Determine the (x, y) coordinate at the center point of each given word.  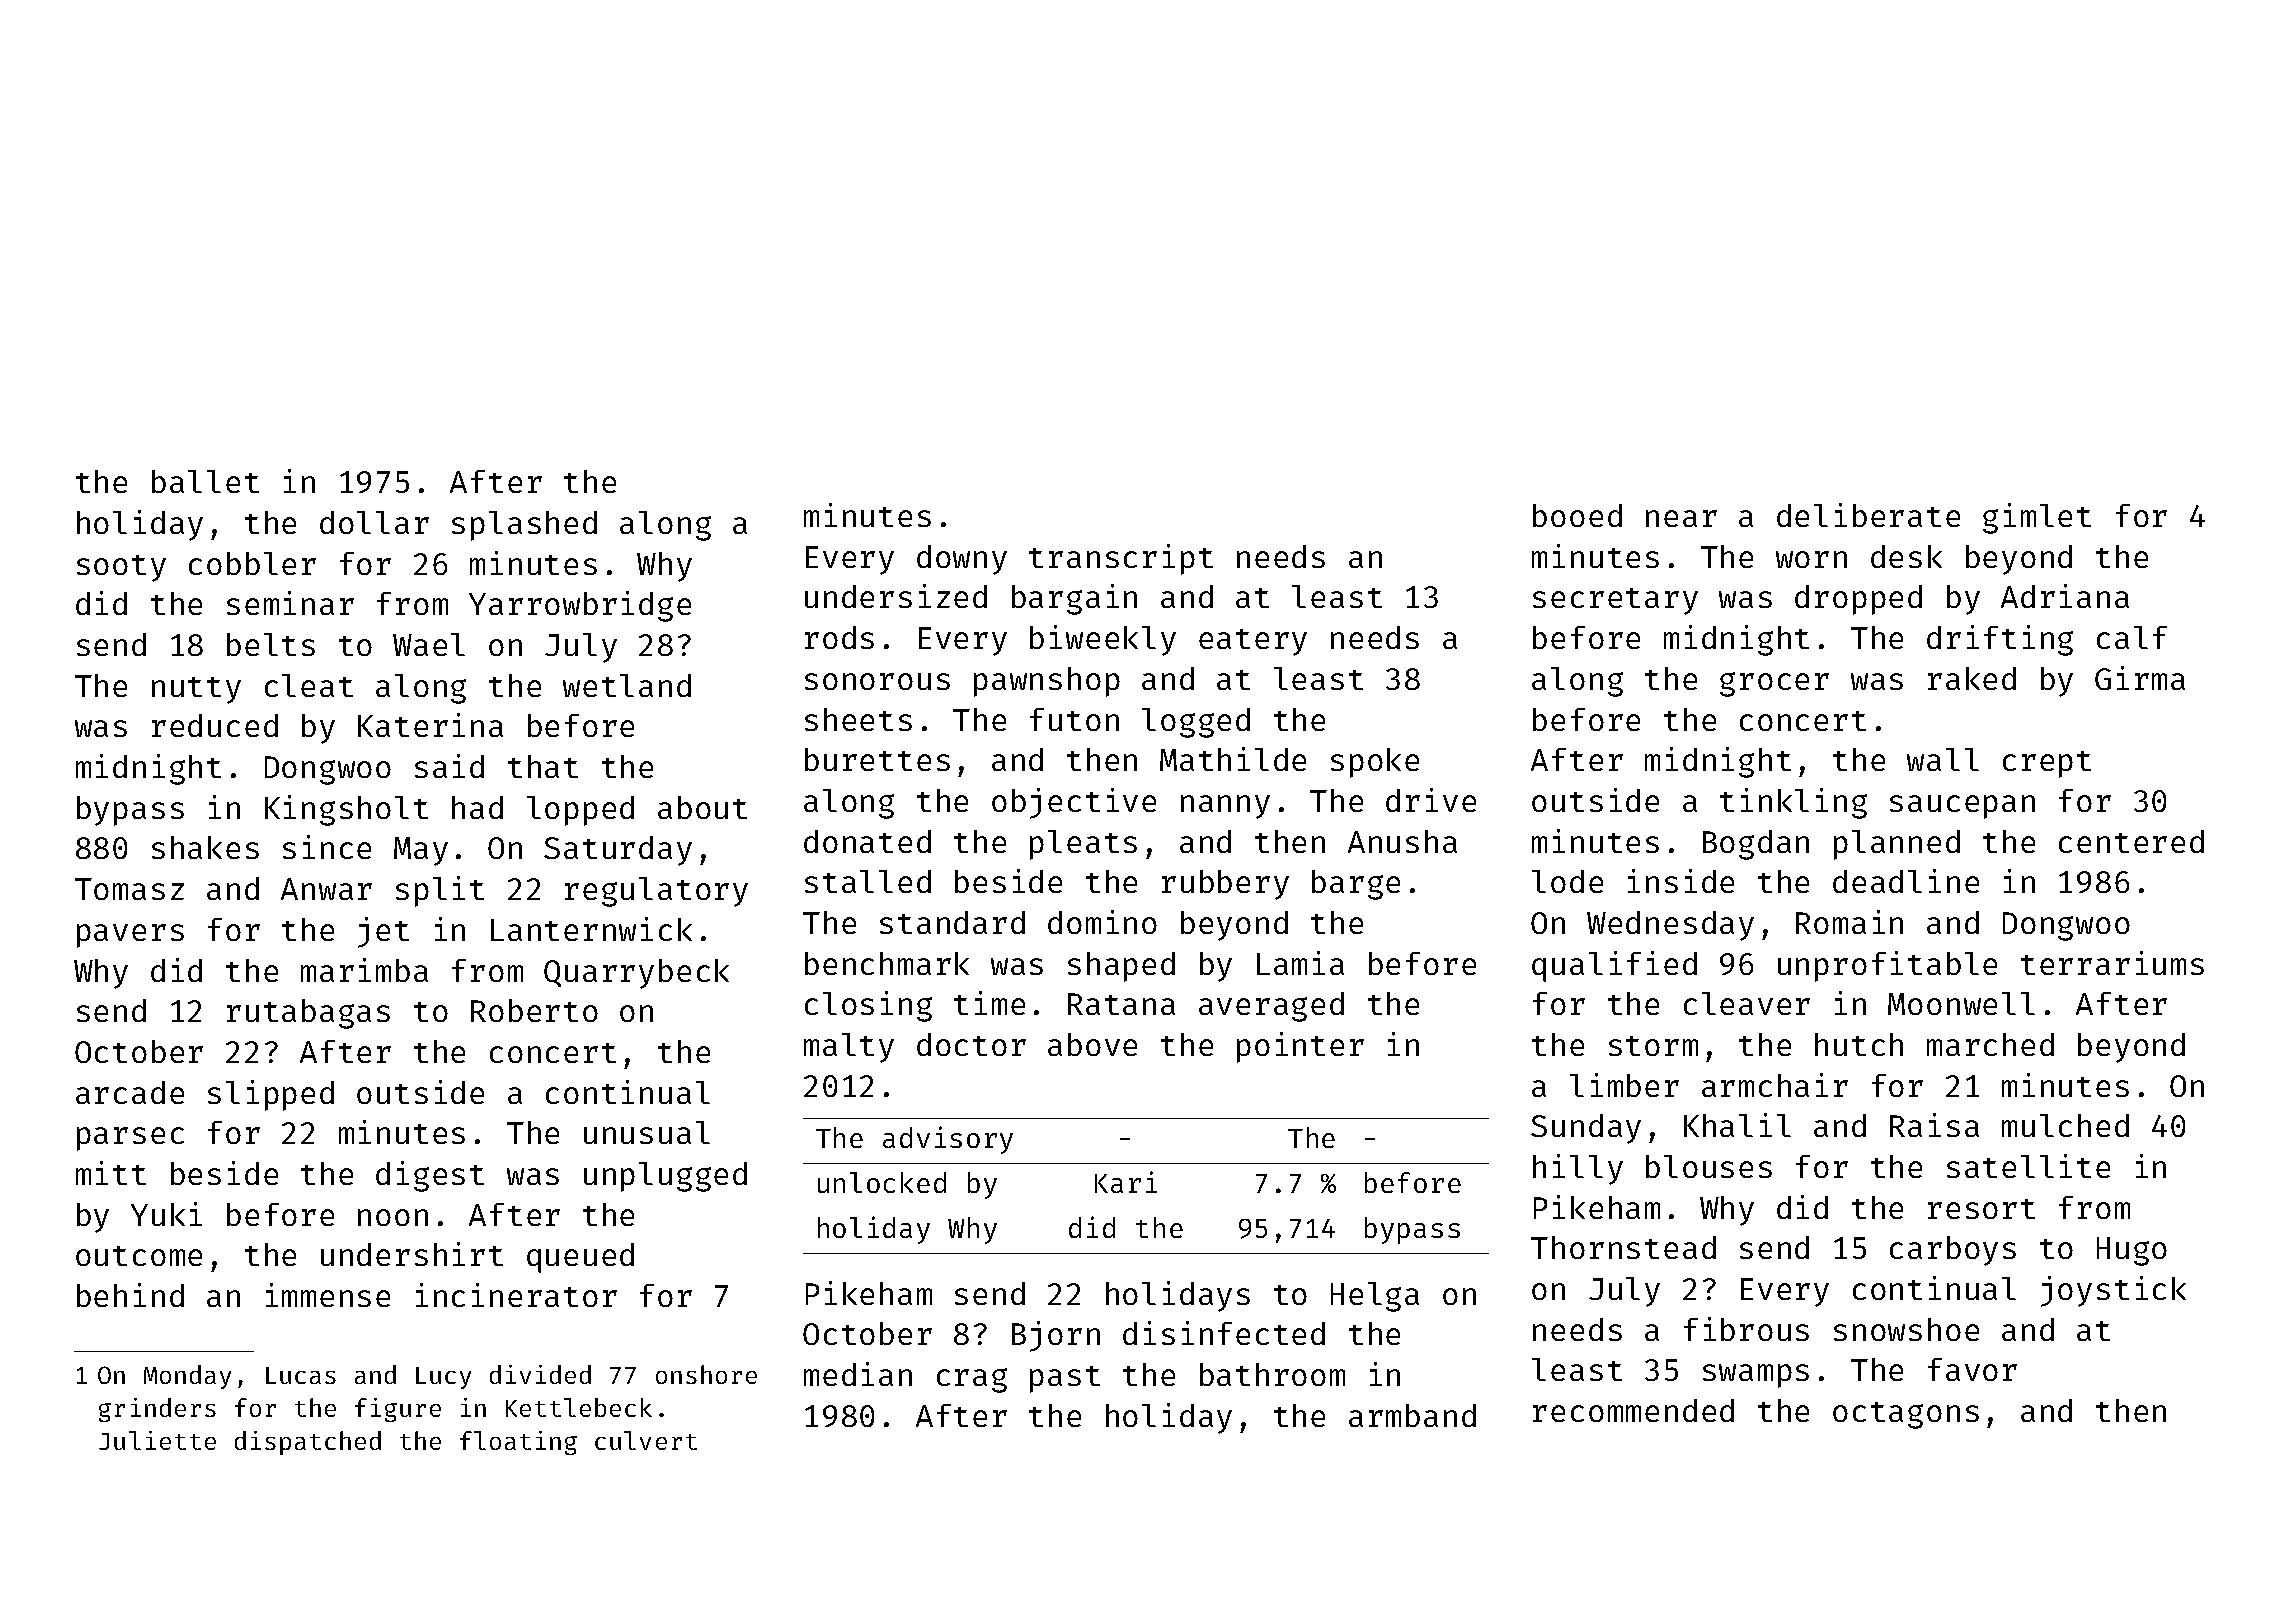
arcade (130, 1092)
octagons (1906, 1415)
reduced (215, 725)
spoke (1375, 763)
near (1681, 518)
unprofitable (1887, 966)
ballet (205, 481)
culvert (646, 1440)
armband (1412, 1415)
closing (868, 1006)
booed (1577, 515)
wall (1943, 759)
